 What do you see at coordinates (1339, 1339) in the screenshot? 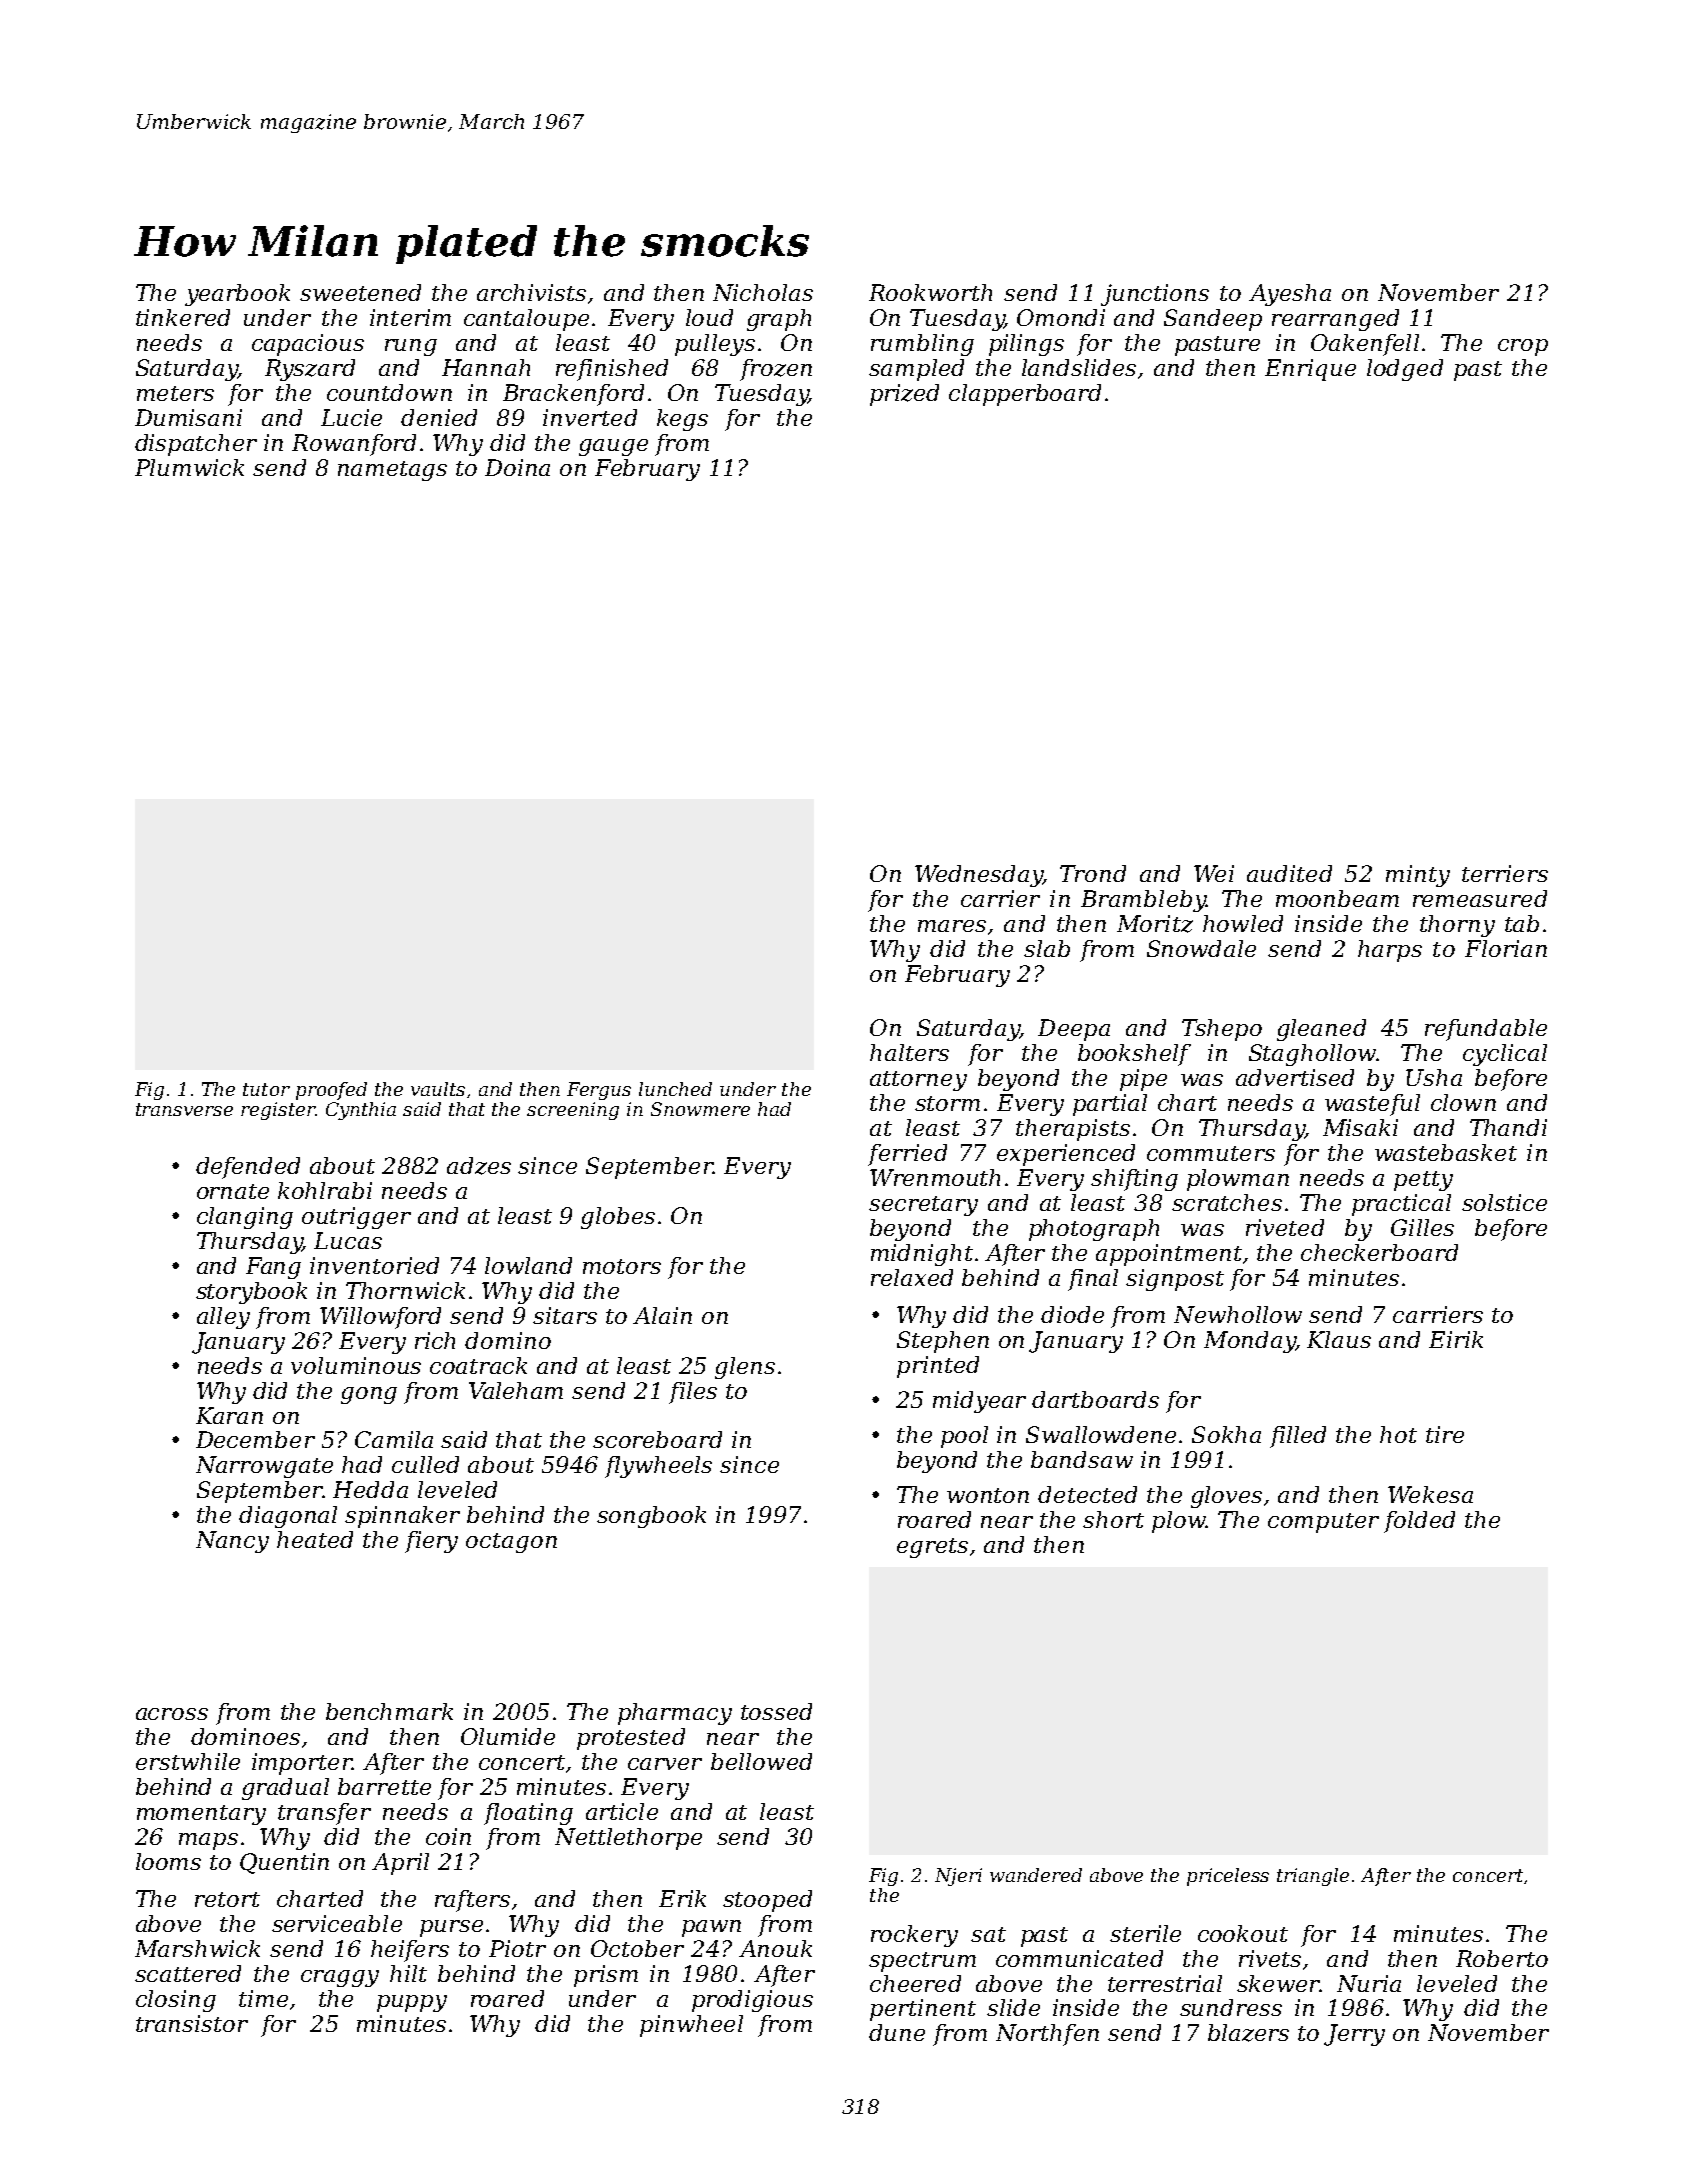
I see `Klaus` at bounding box center [1339, 1339].
